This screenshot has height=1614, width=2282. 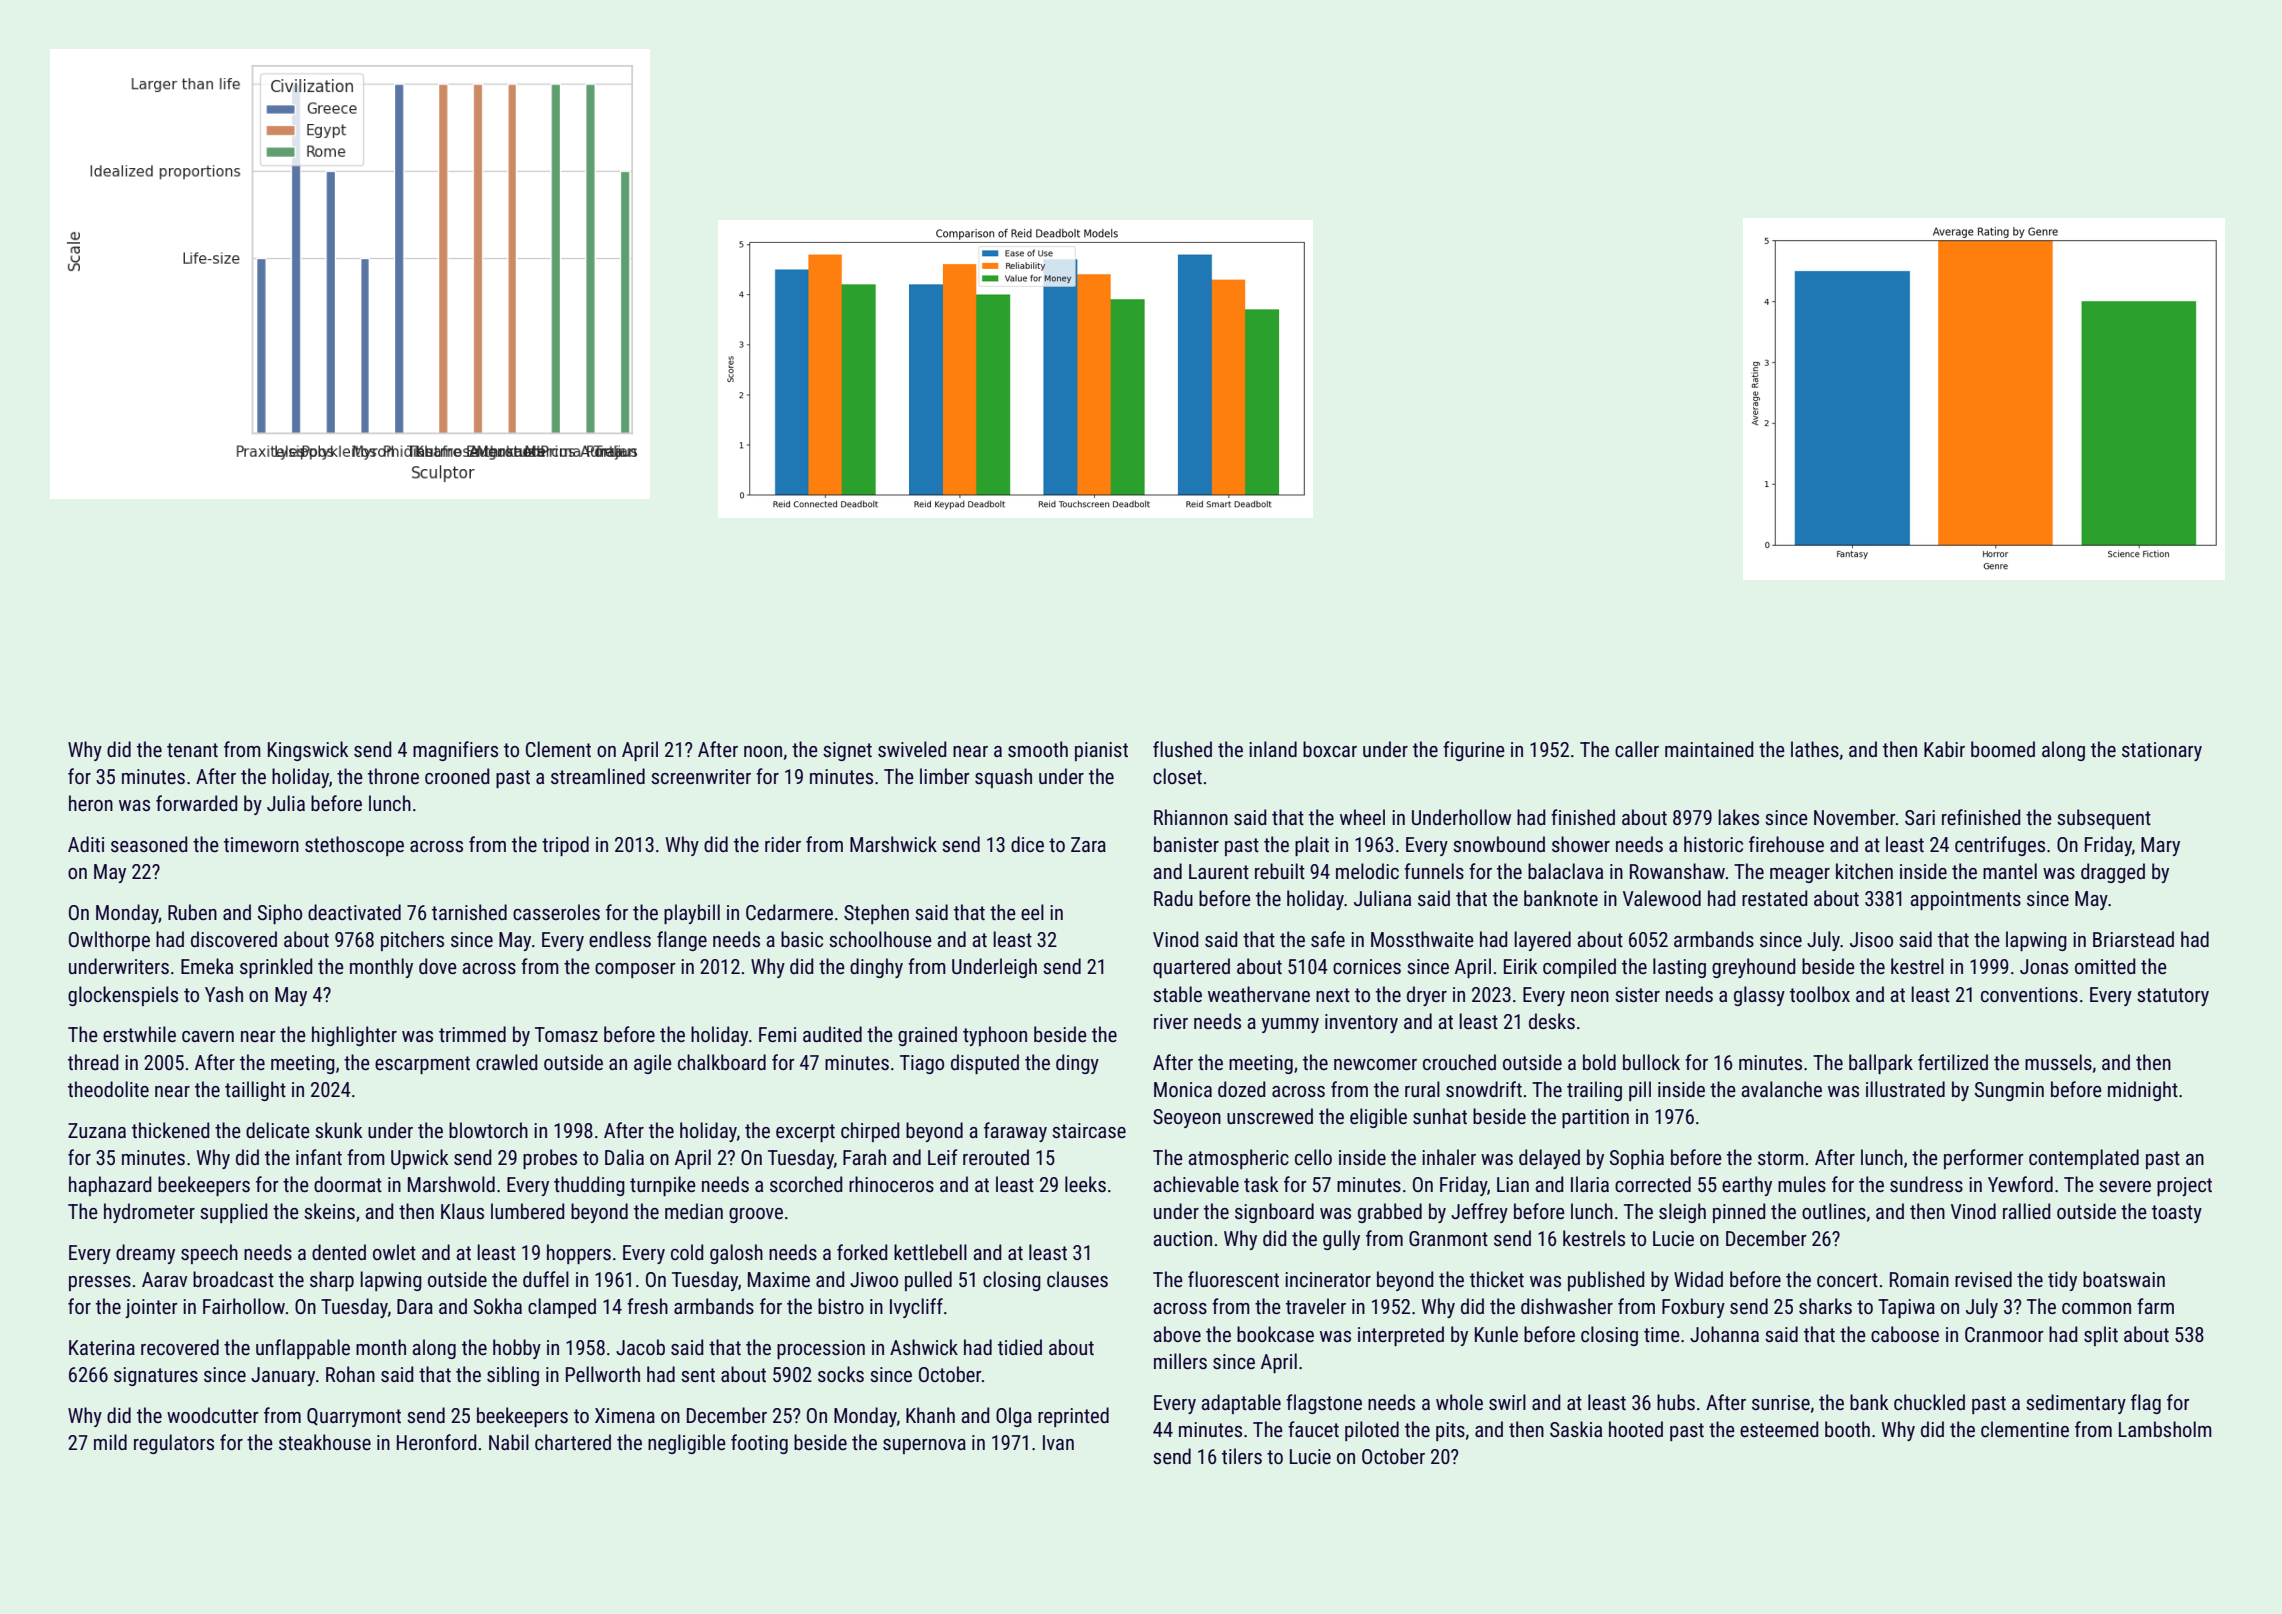 What do you see at coordinates (1173, 898) in the screenshot?
I see `Radu` at bounding box center [1173, 898].
